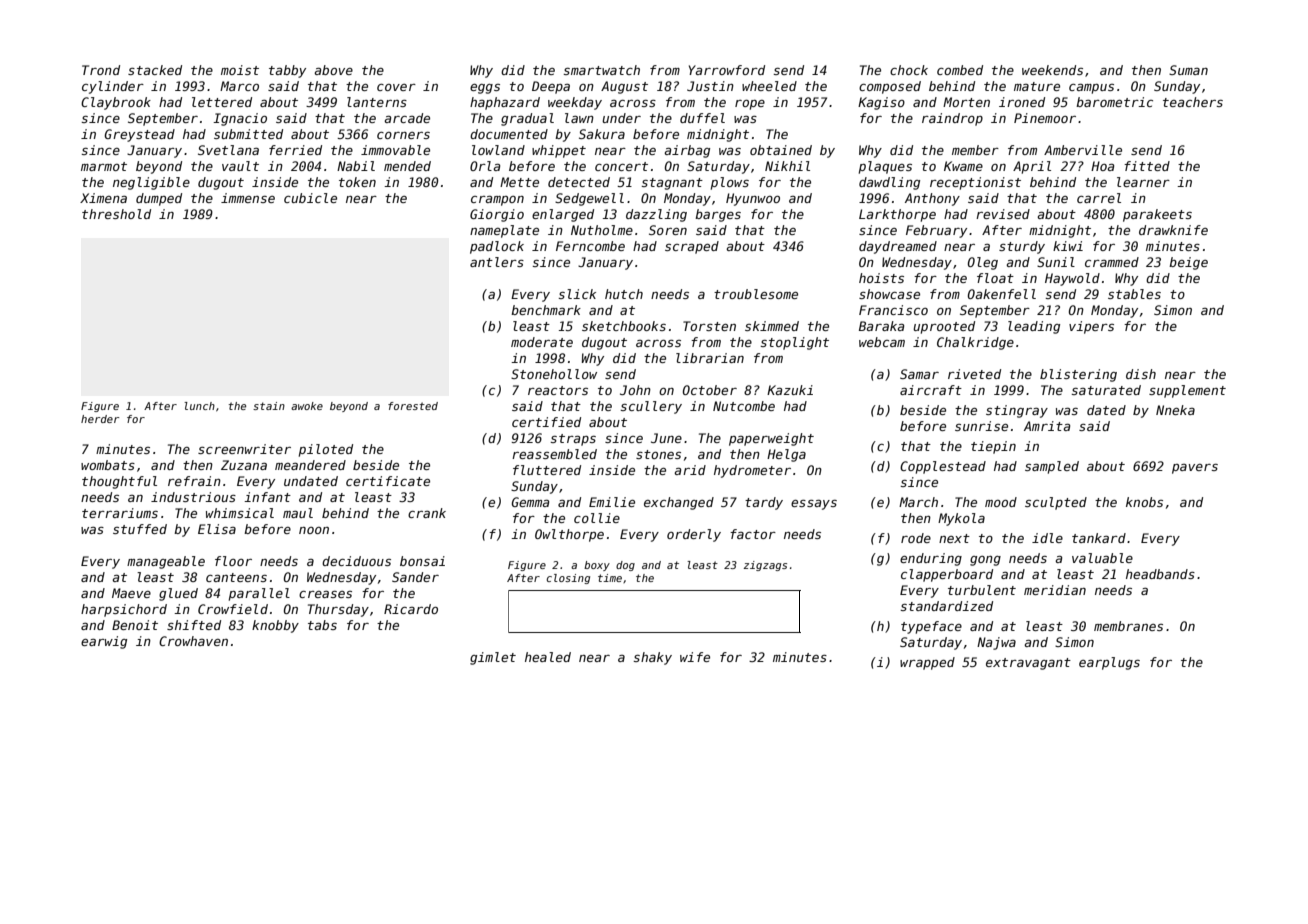 This document has height=924, width=1308. I want to click on earplugs, so click(1109, 663).
